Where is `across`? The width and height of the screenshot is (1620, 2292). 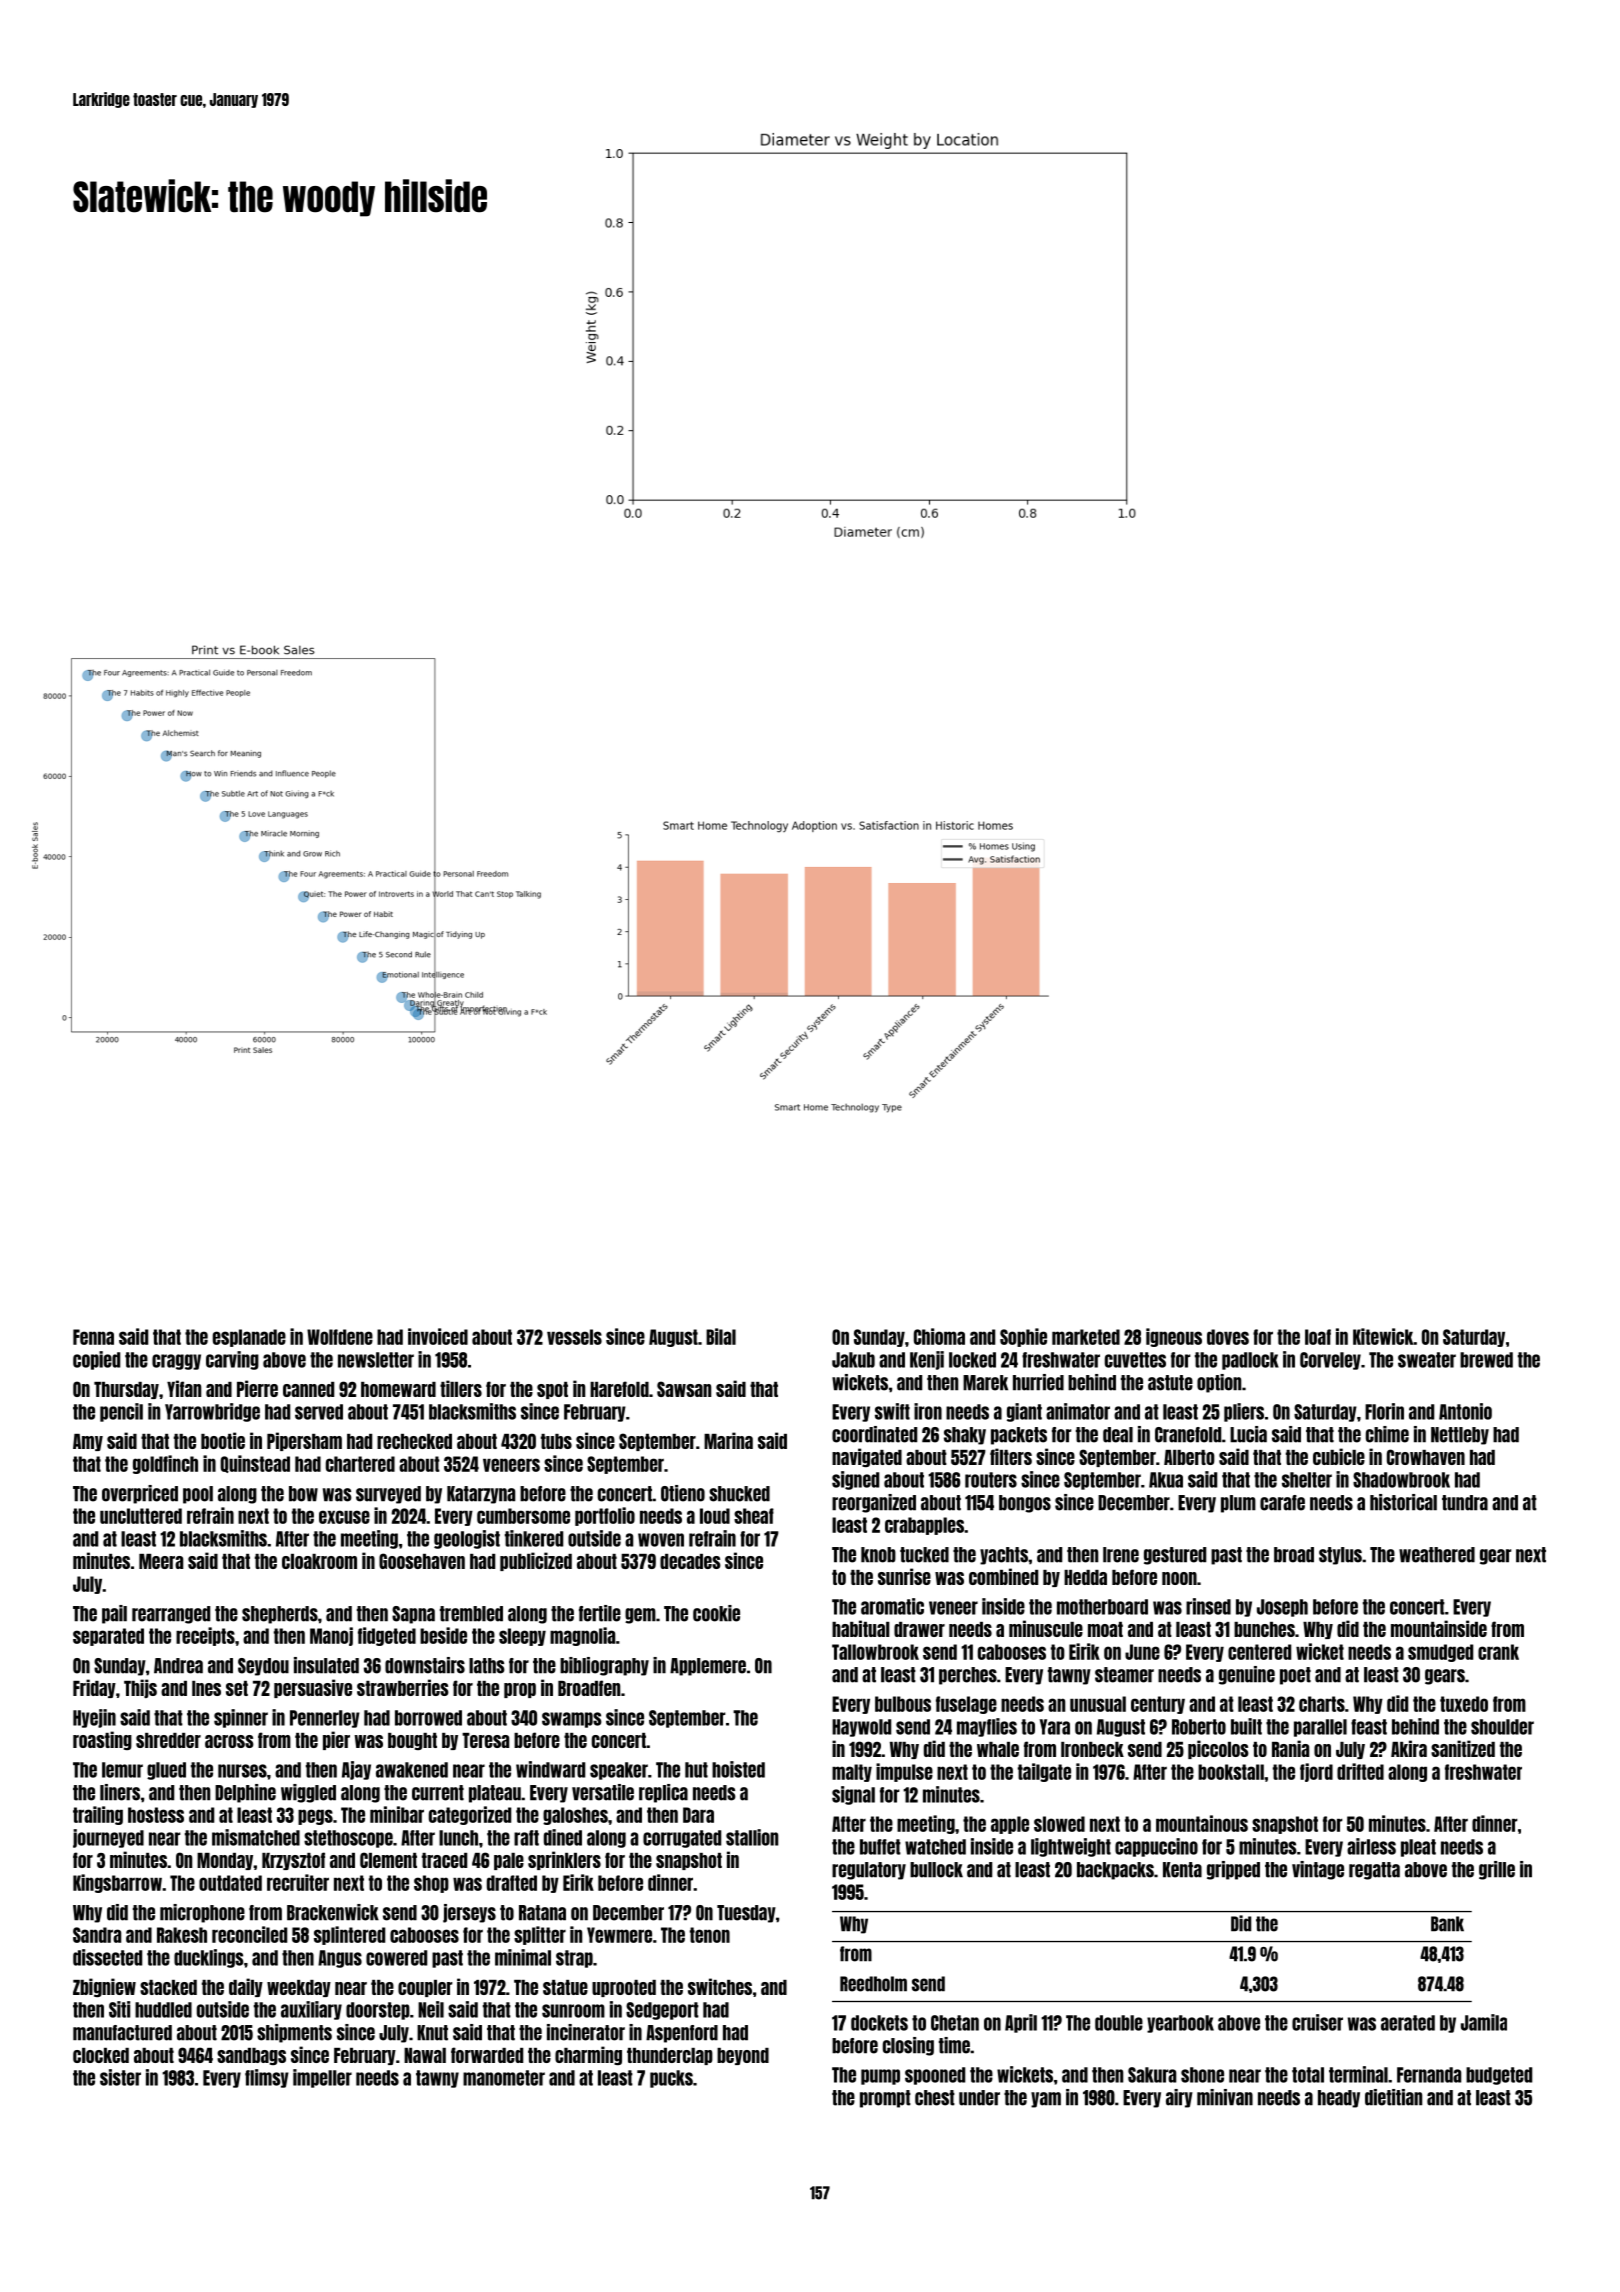
across is located at coordinates (229, 1741).
